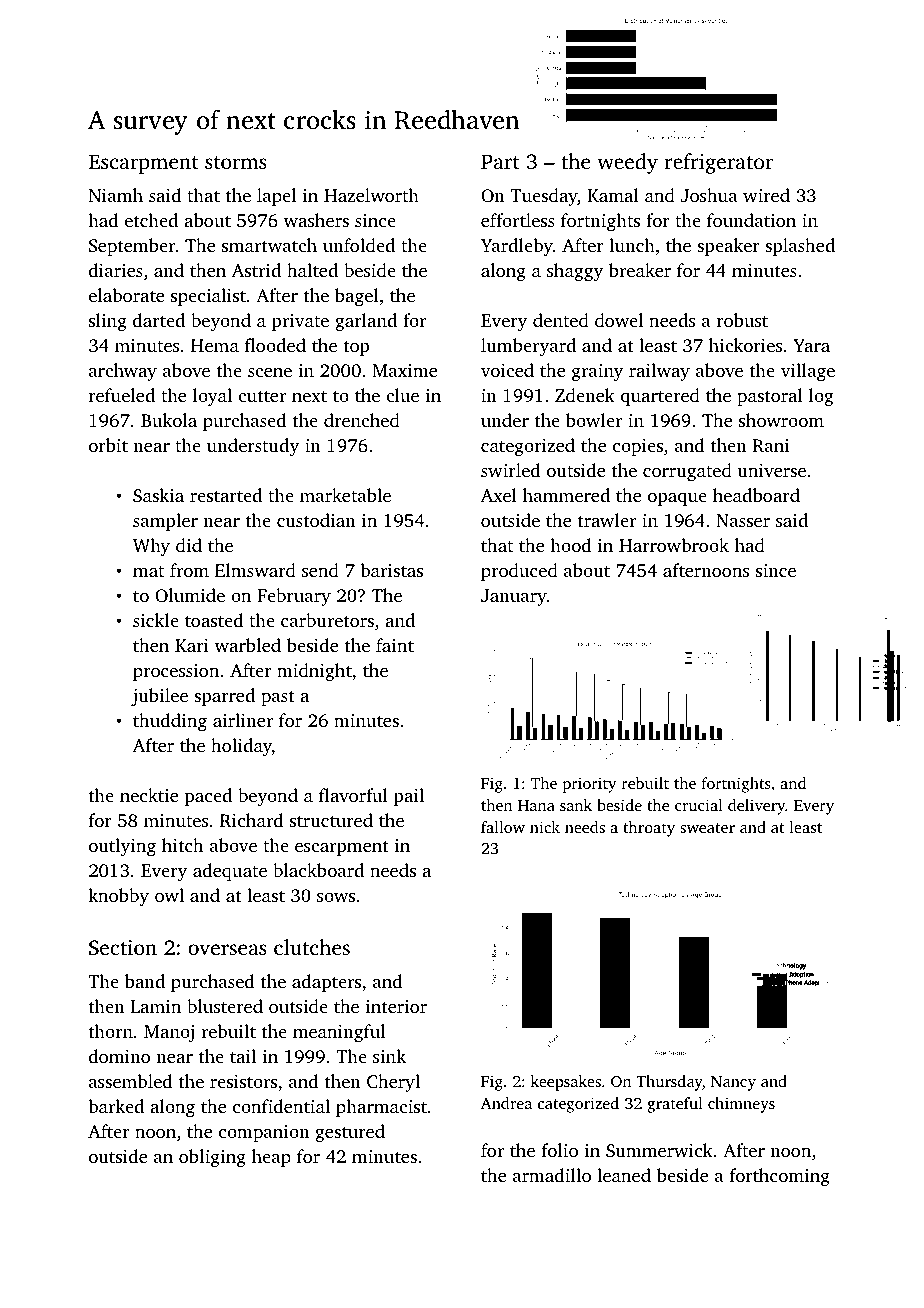 This page has height=1308, width=924. I want to click on Hazelworth, so click(371, 195).
